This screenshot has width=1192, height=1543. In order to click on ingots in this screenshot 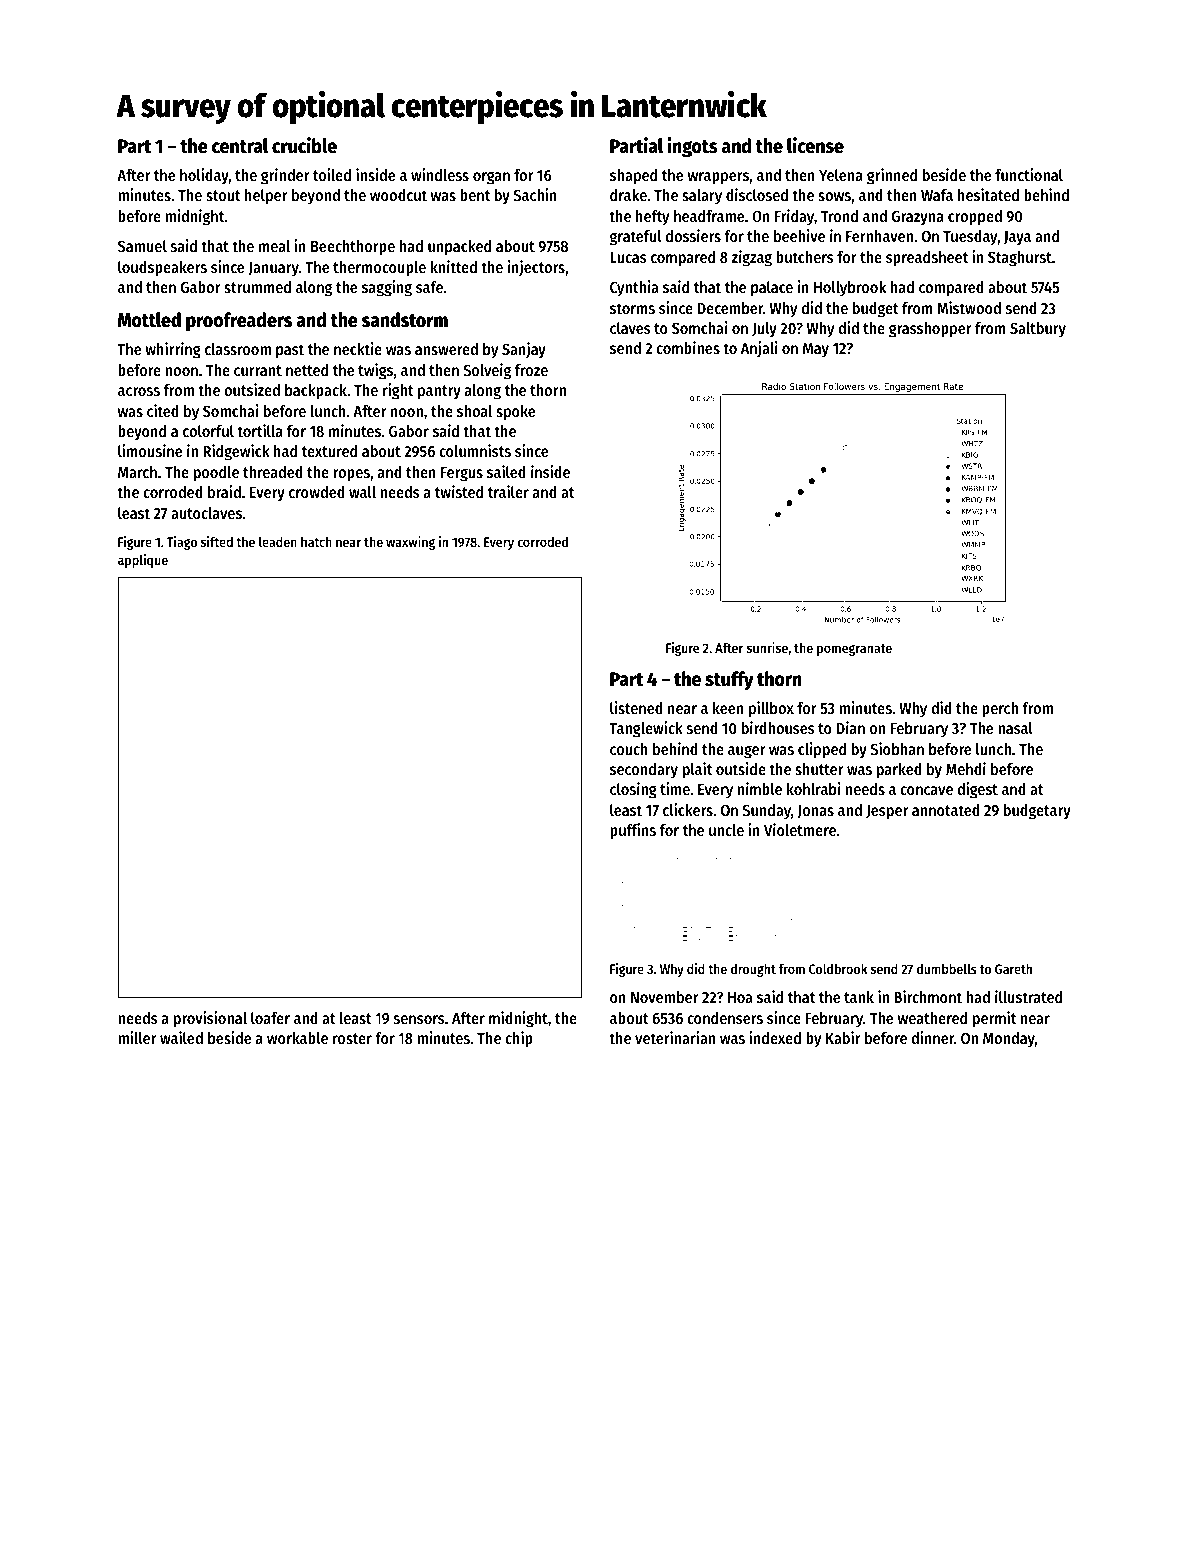, I will do `click(692, 147)`.
